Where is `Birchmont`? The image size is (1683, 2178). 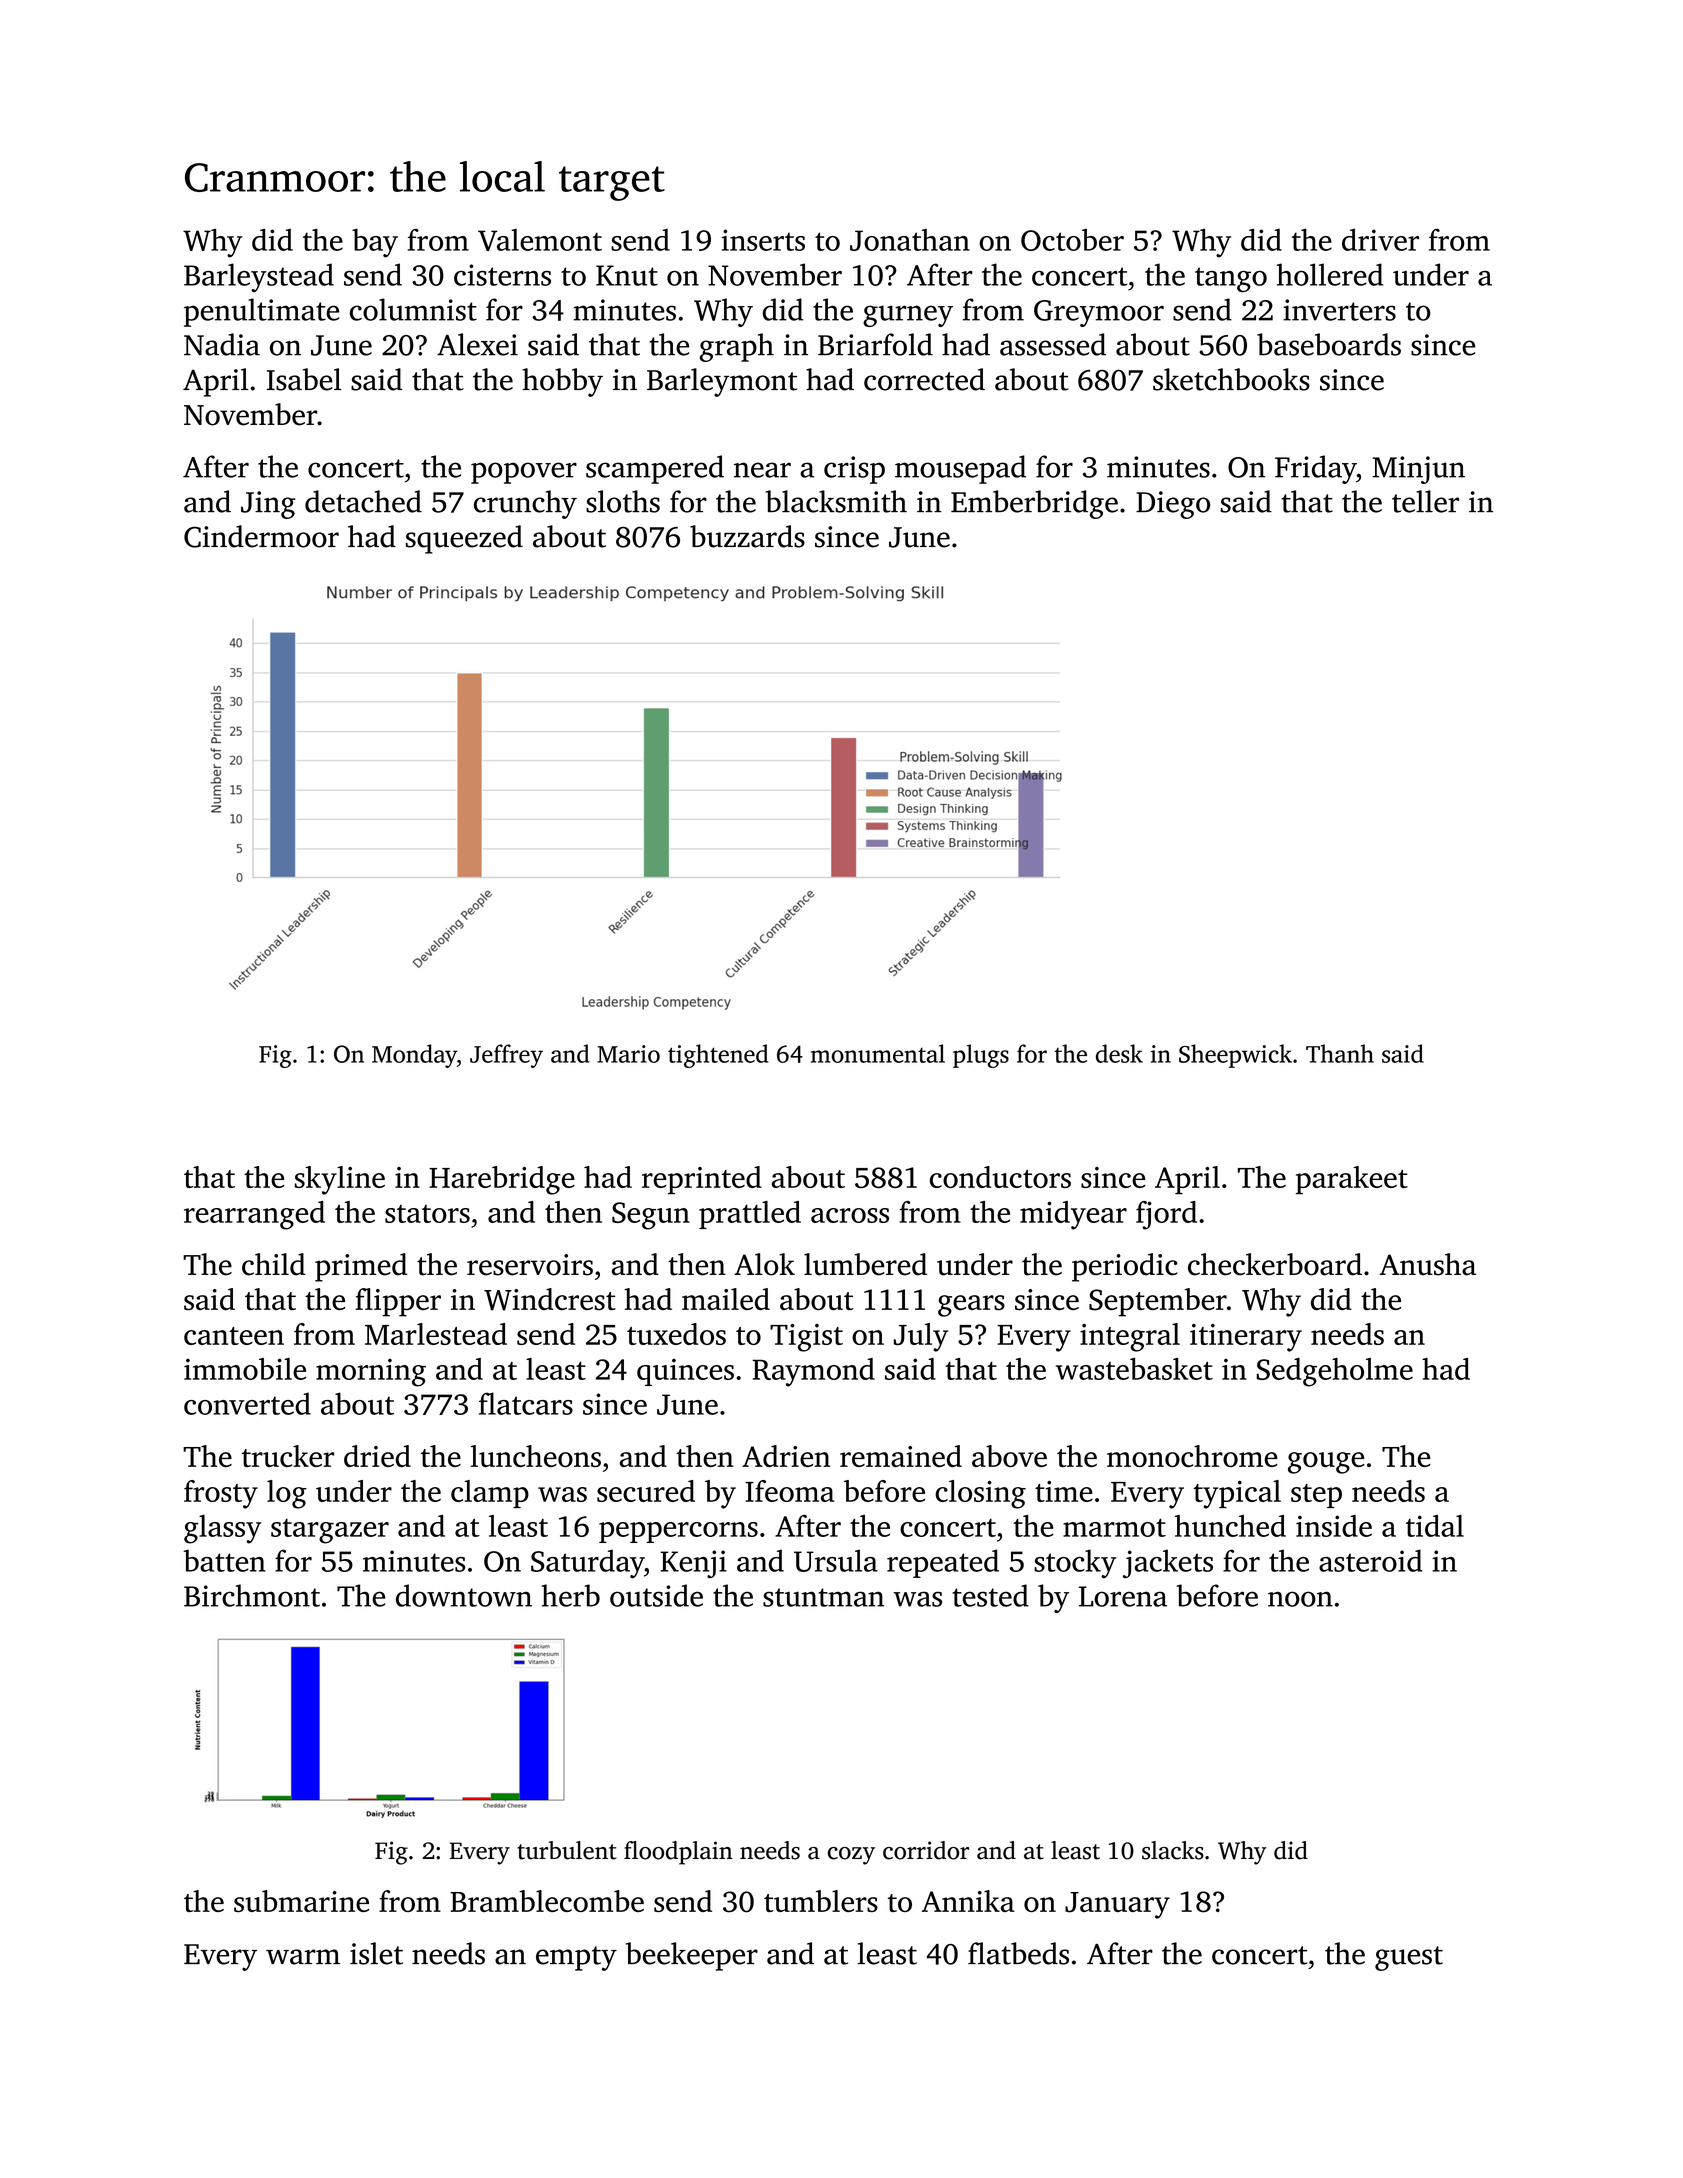 Birchmont is located at coordinates (252, 1595).
